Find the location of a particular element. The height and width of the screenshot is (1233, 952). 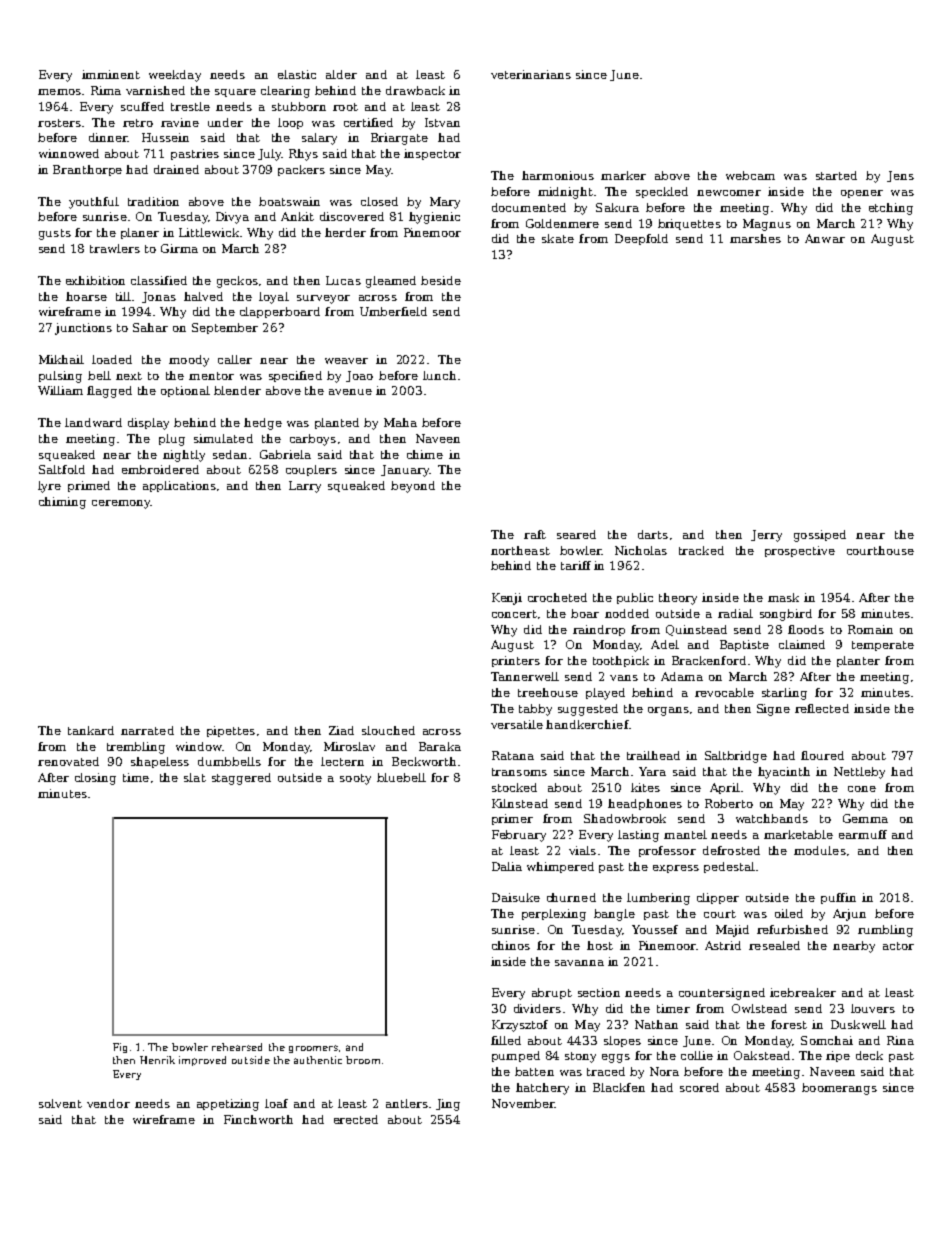

slouched is located at coordinates (388, 730).
